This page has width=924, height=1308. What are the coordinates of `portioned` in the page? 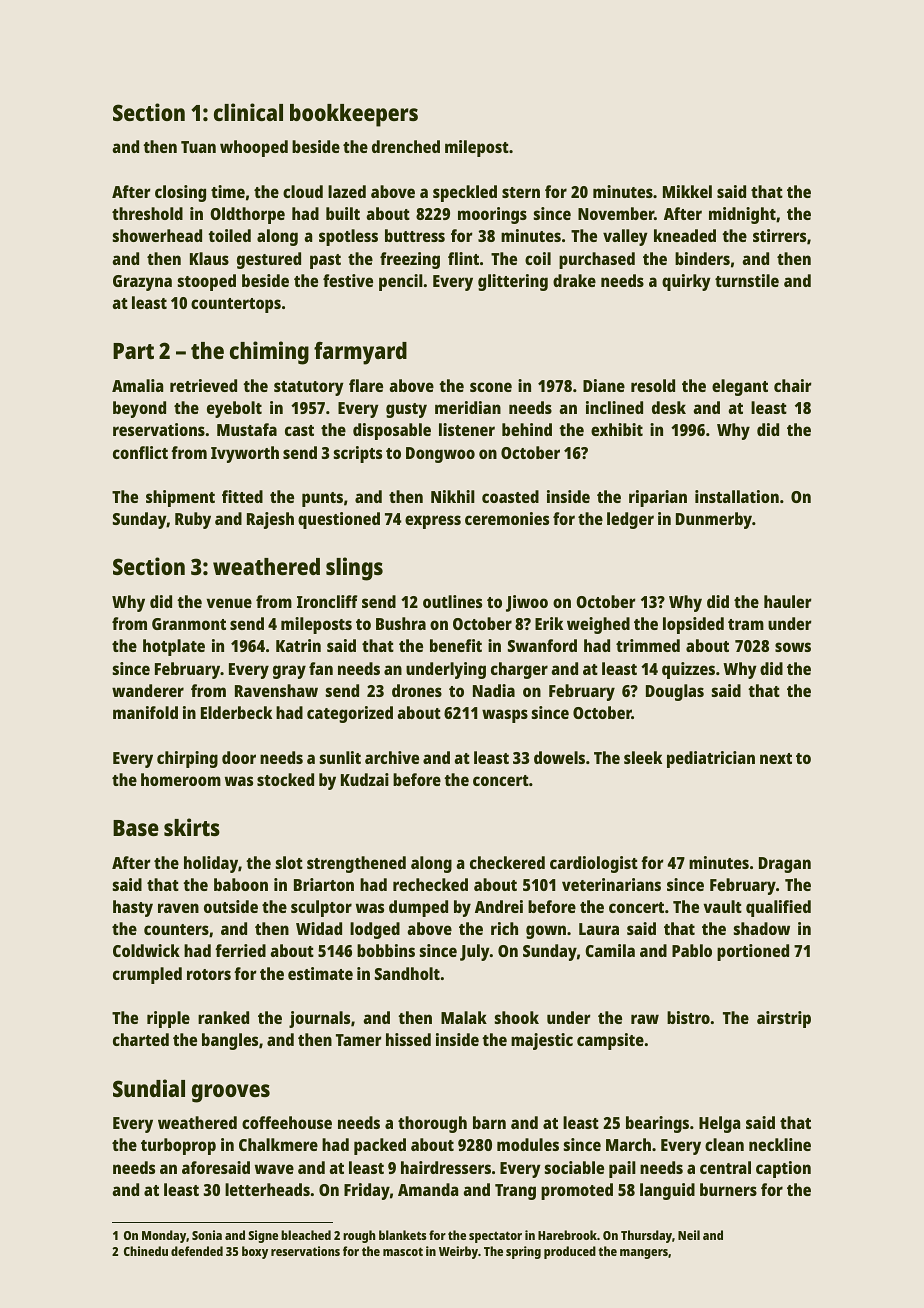 It's located at (753, 952).
